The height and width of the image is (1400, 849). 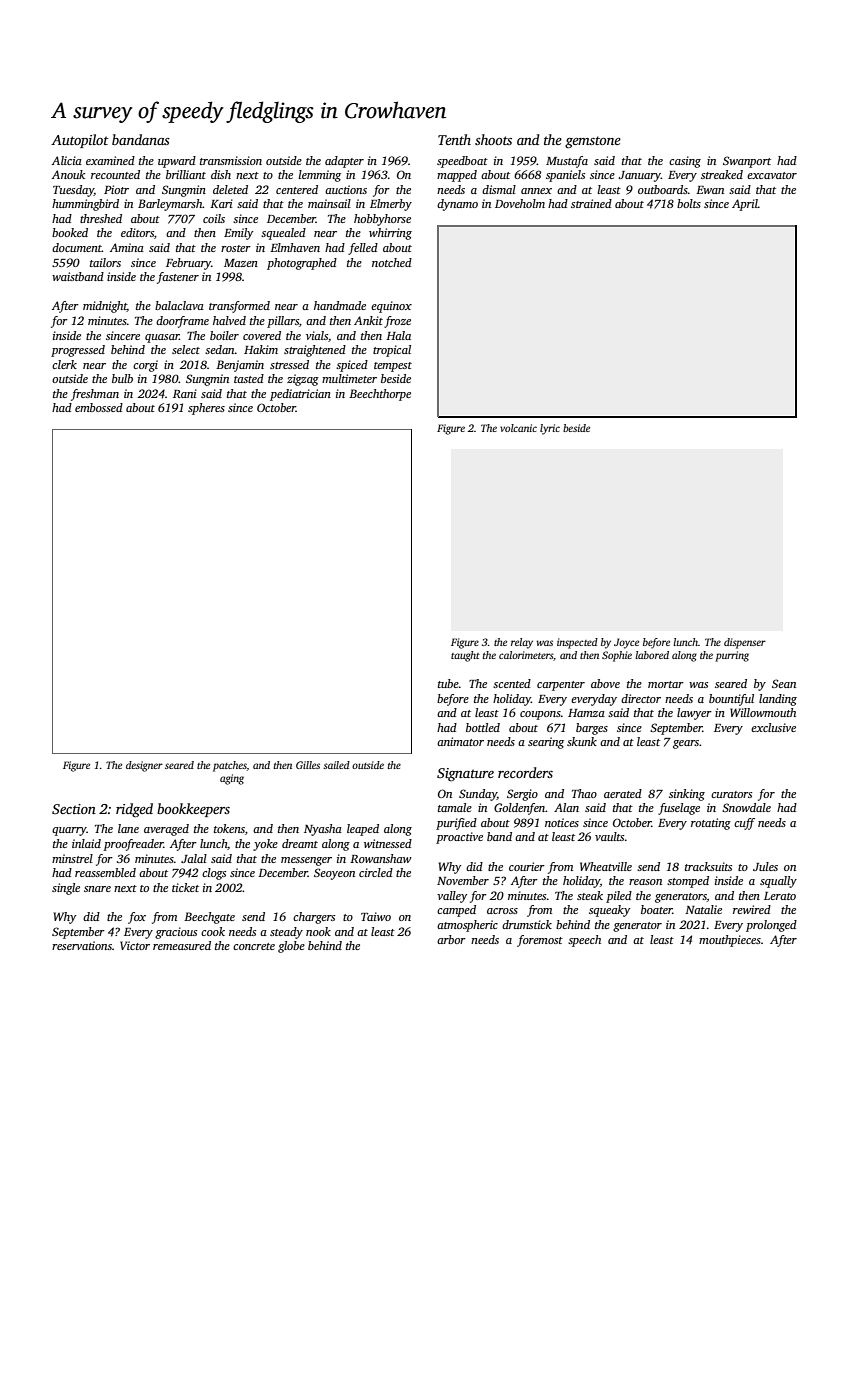 What do you see at coordinates (80, 141) in the image?
I see `Autopilot` at bounding box center [80, 141].
